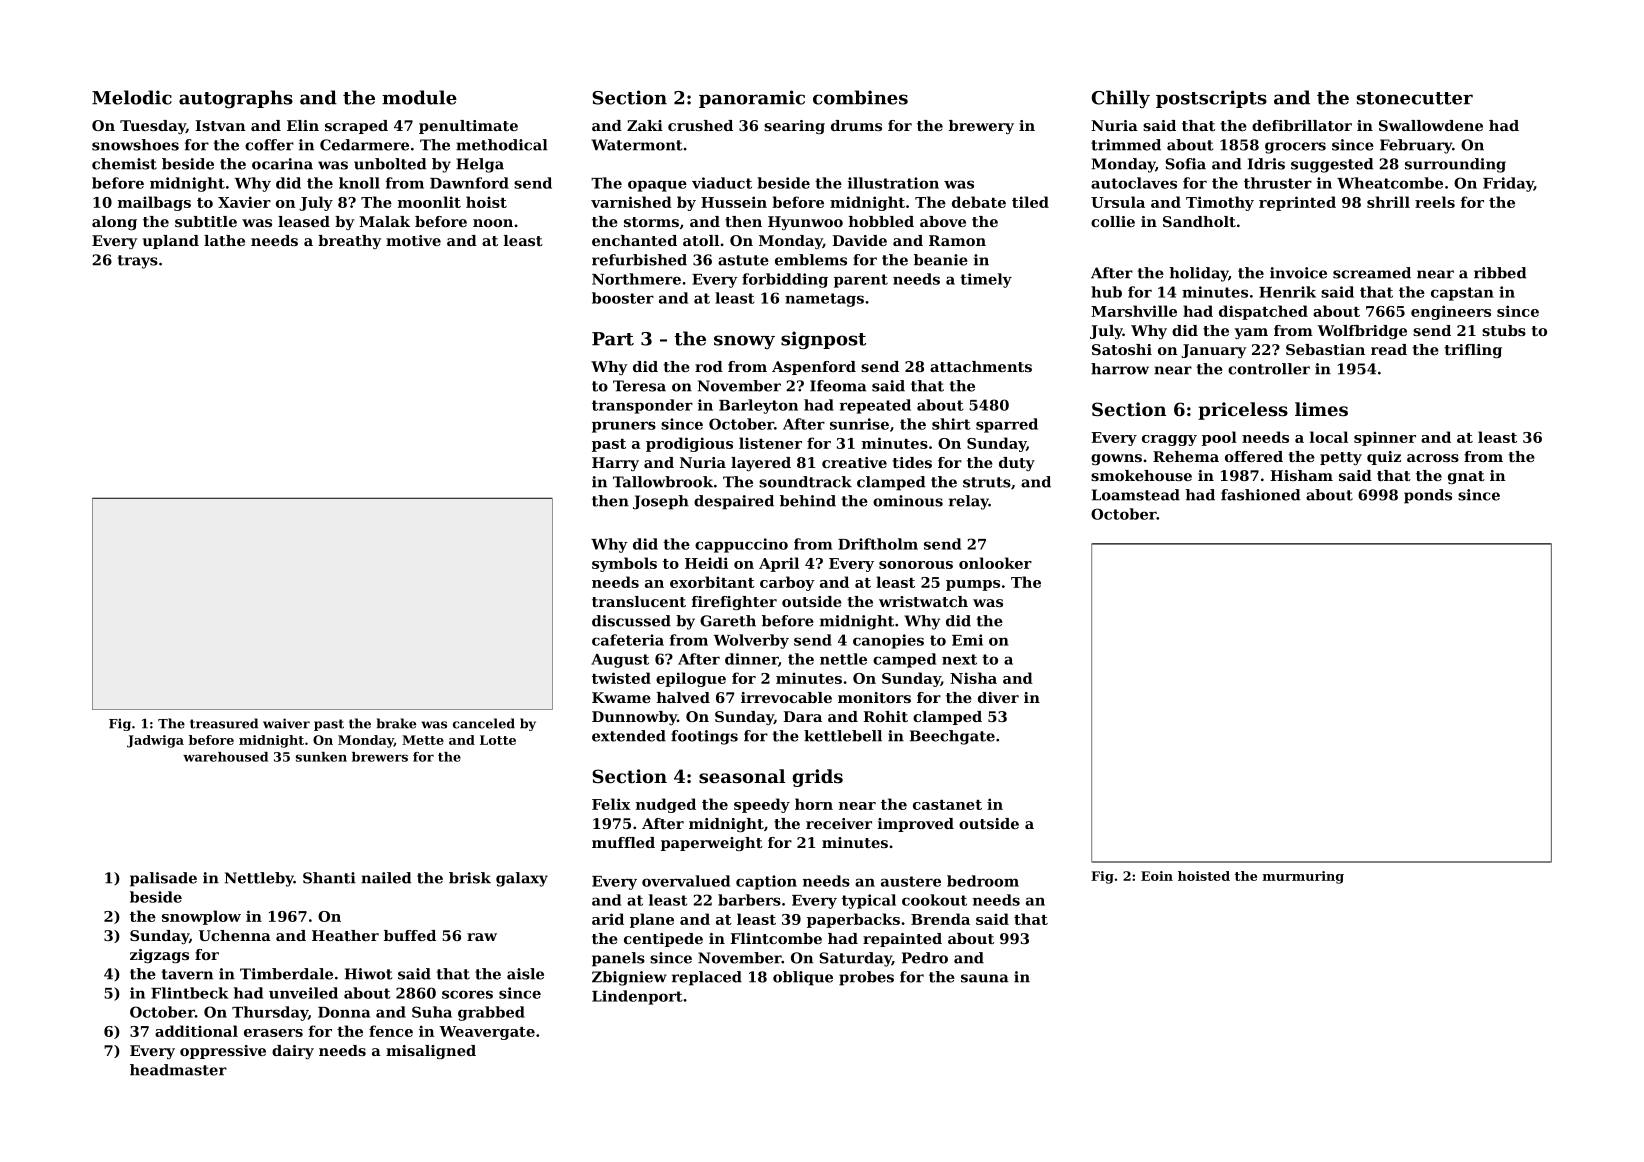  Describe the element at coordinates (856, 125) in the screenshot. I see `drums` at that location.
